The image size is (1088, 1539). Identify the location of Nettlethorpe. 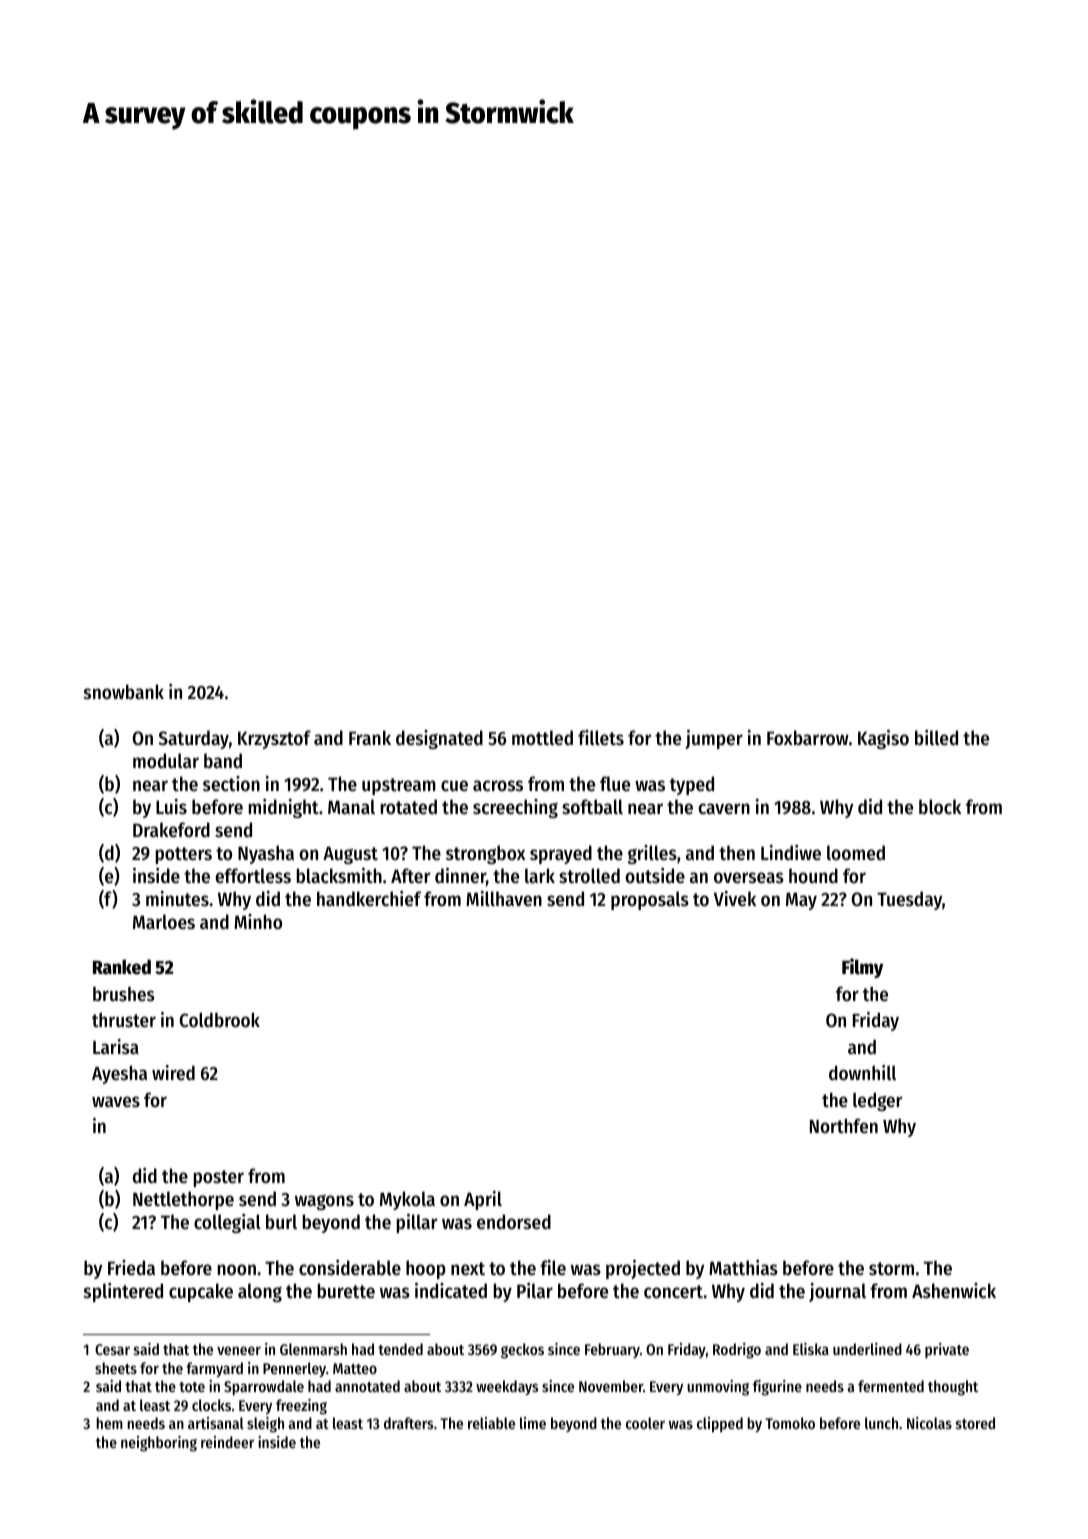
(183, 1200).
